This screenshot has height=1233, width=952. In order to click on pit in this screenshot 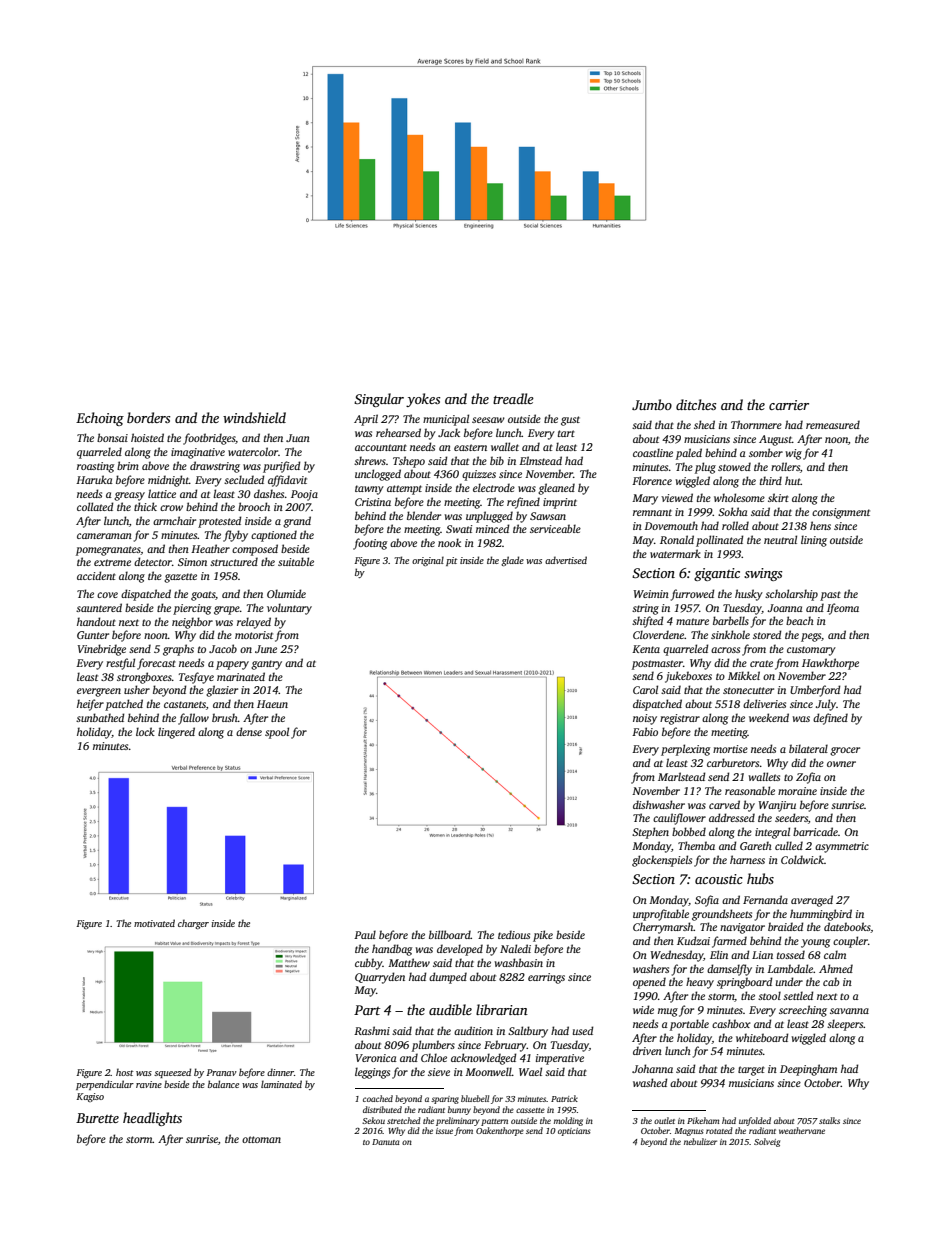, I will do `click(451, 561)`.
